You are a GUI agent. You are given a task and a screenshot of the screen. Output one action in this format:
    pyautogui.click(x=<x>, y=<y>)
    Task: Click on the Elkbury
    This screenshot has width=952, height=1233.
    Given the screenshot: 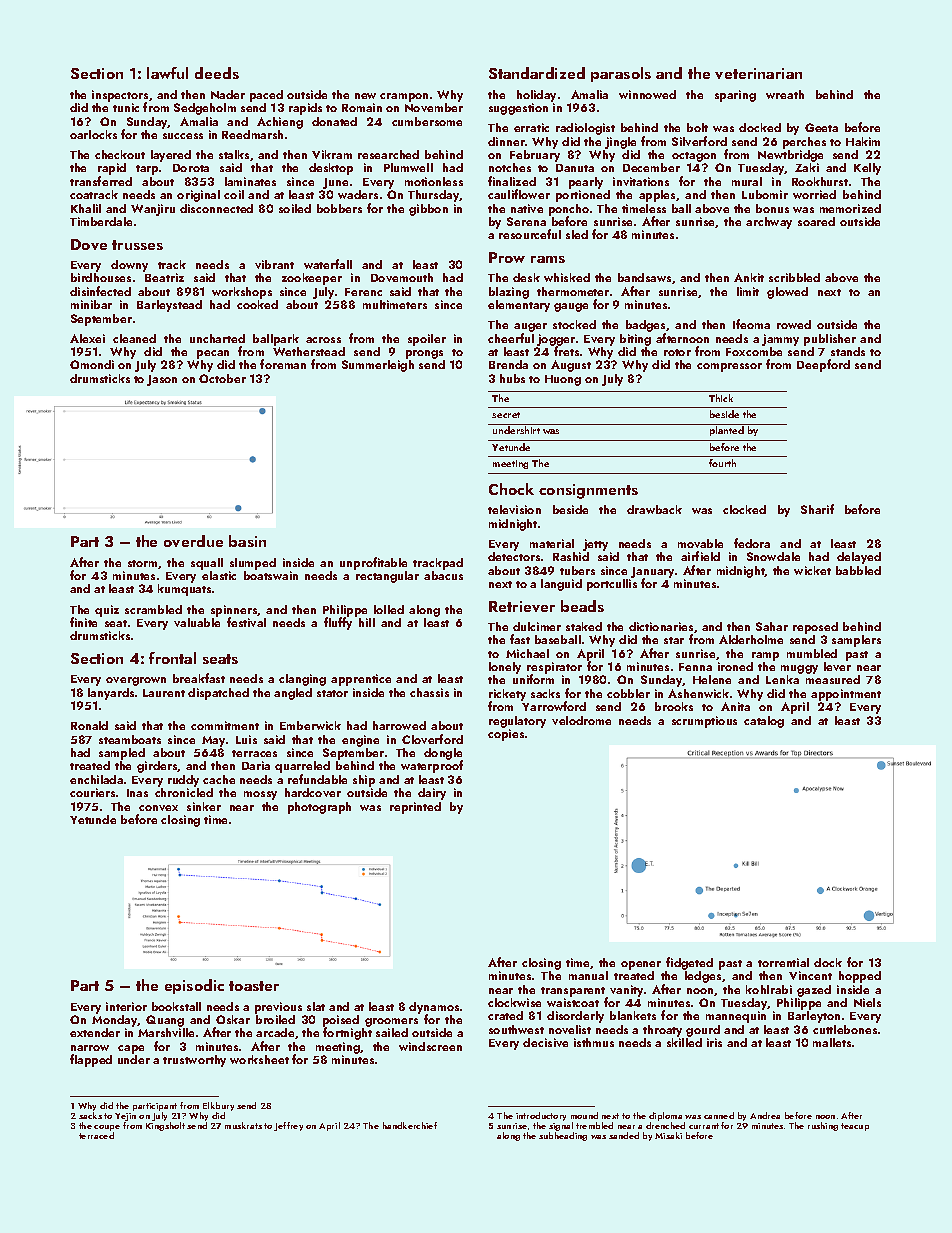 What is the action you would take?
    pyautogui.click(x=218, y=1106)
